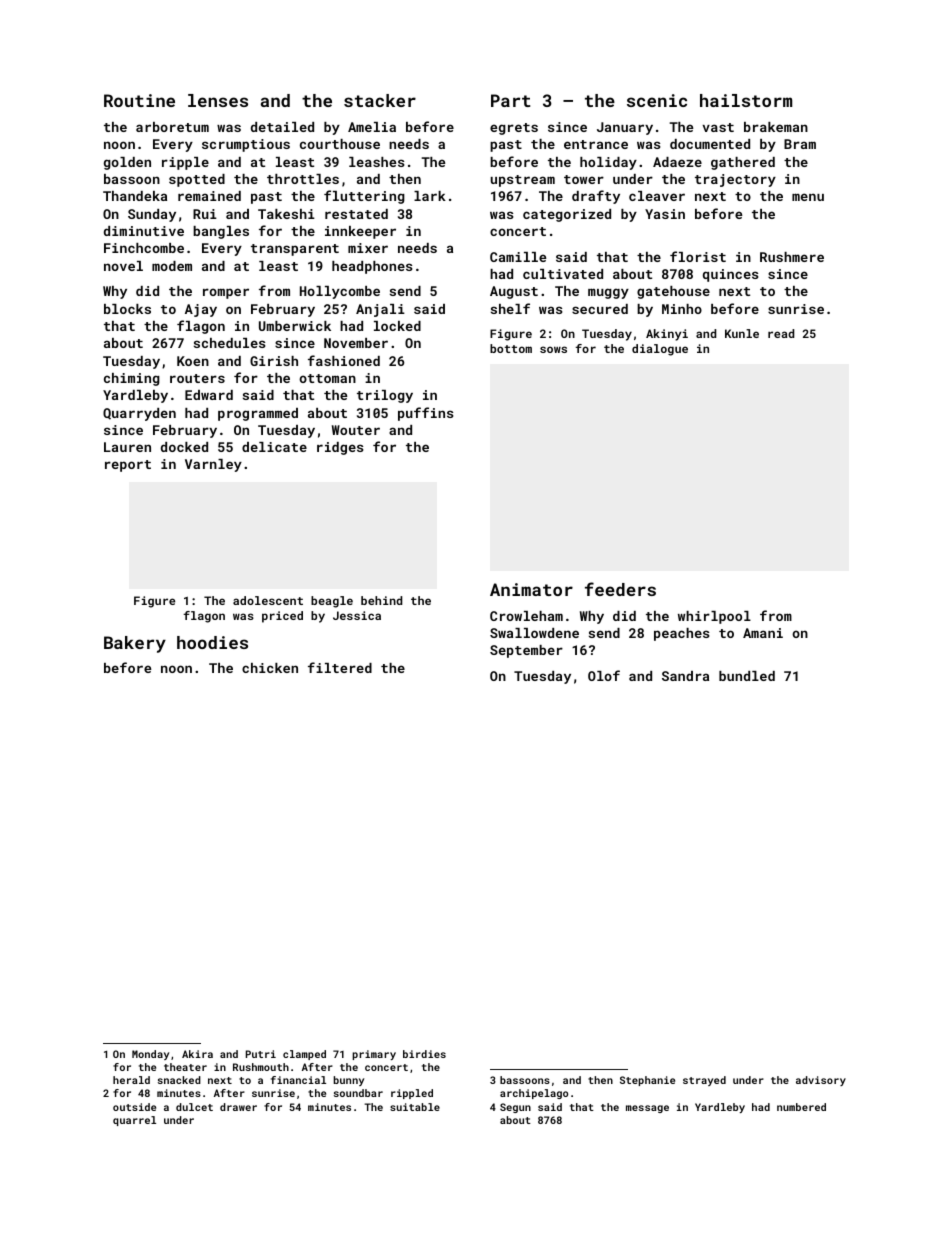 The width and height of the page is (952, 1233). Describe the element at coordinates (134, 1121) in the page. I see `quarrel` at that location.
